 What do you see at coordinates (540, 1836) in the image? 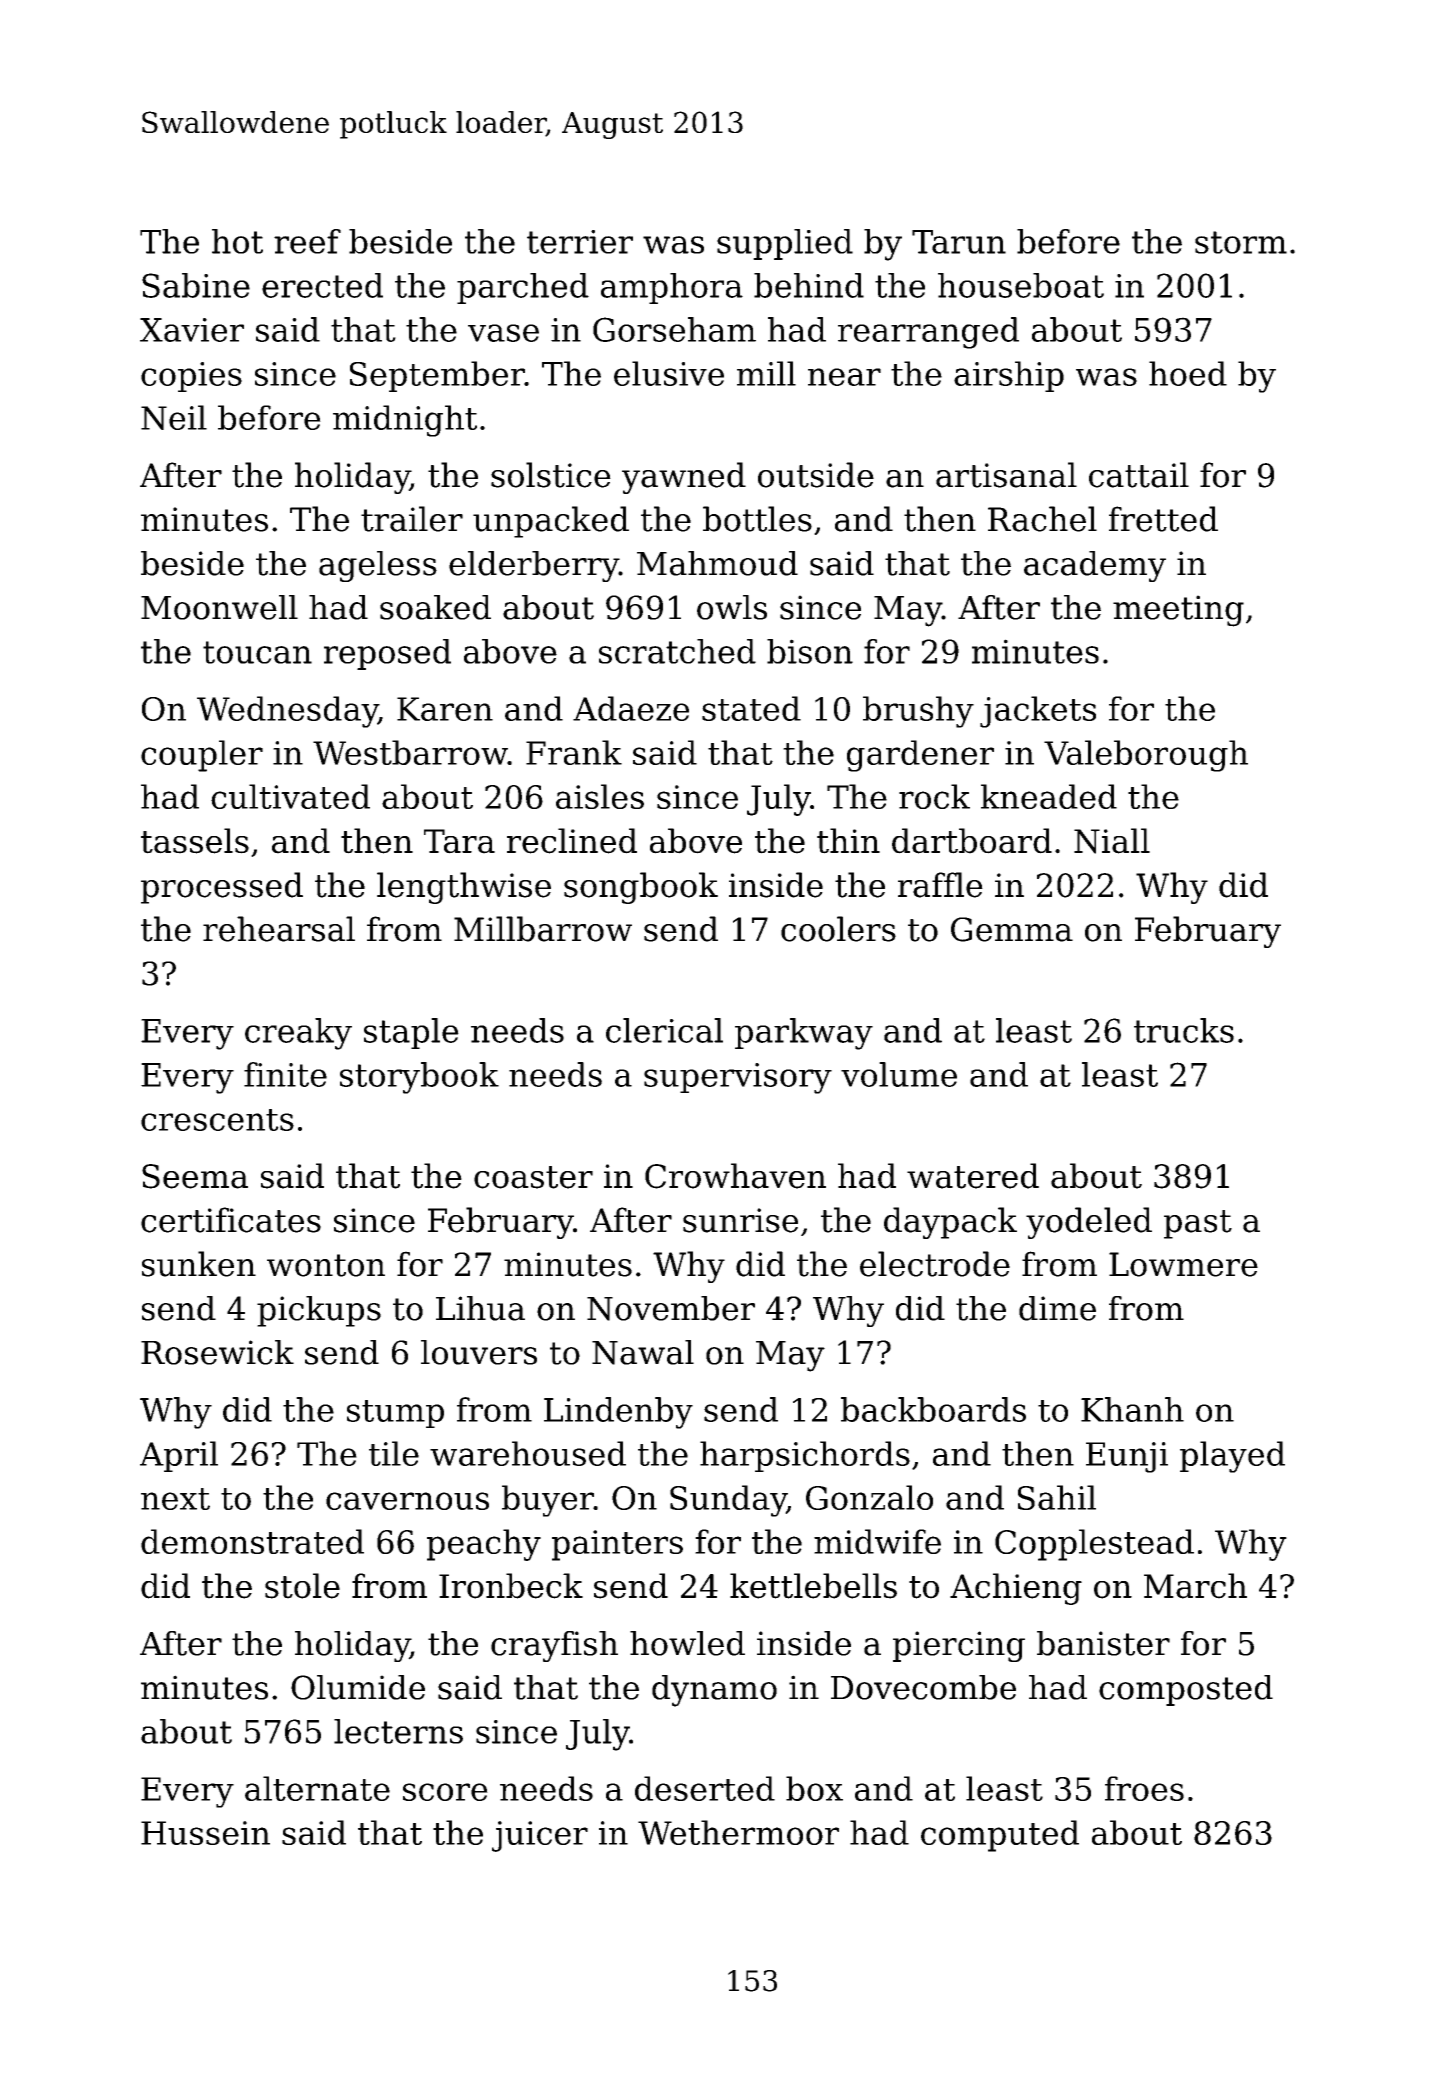
I see `juicer` at bounding box center [540, 1836].
